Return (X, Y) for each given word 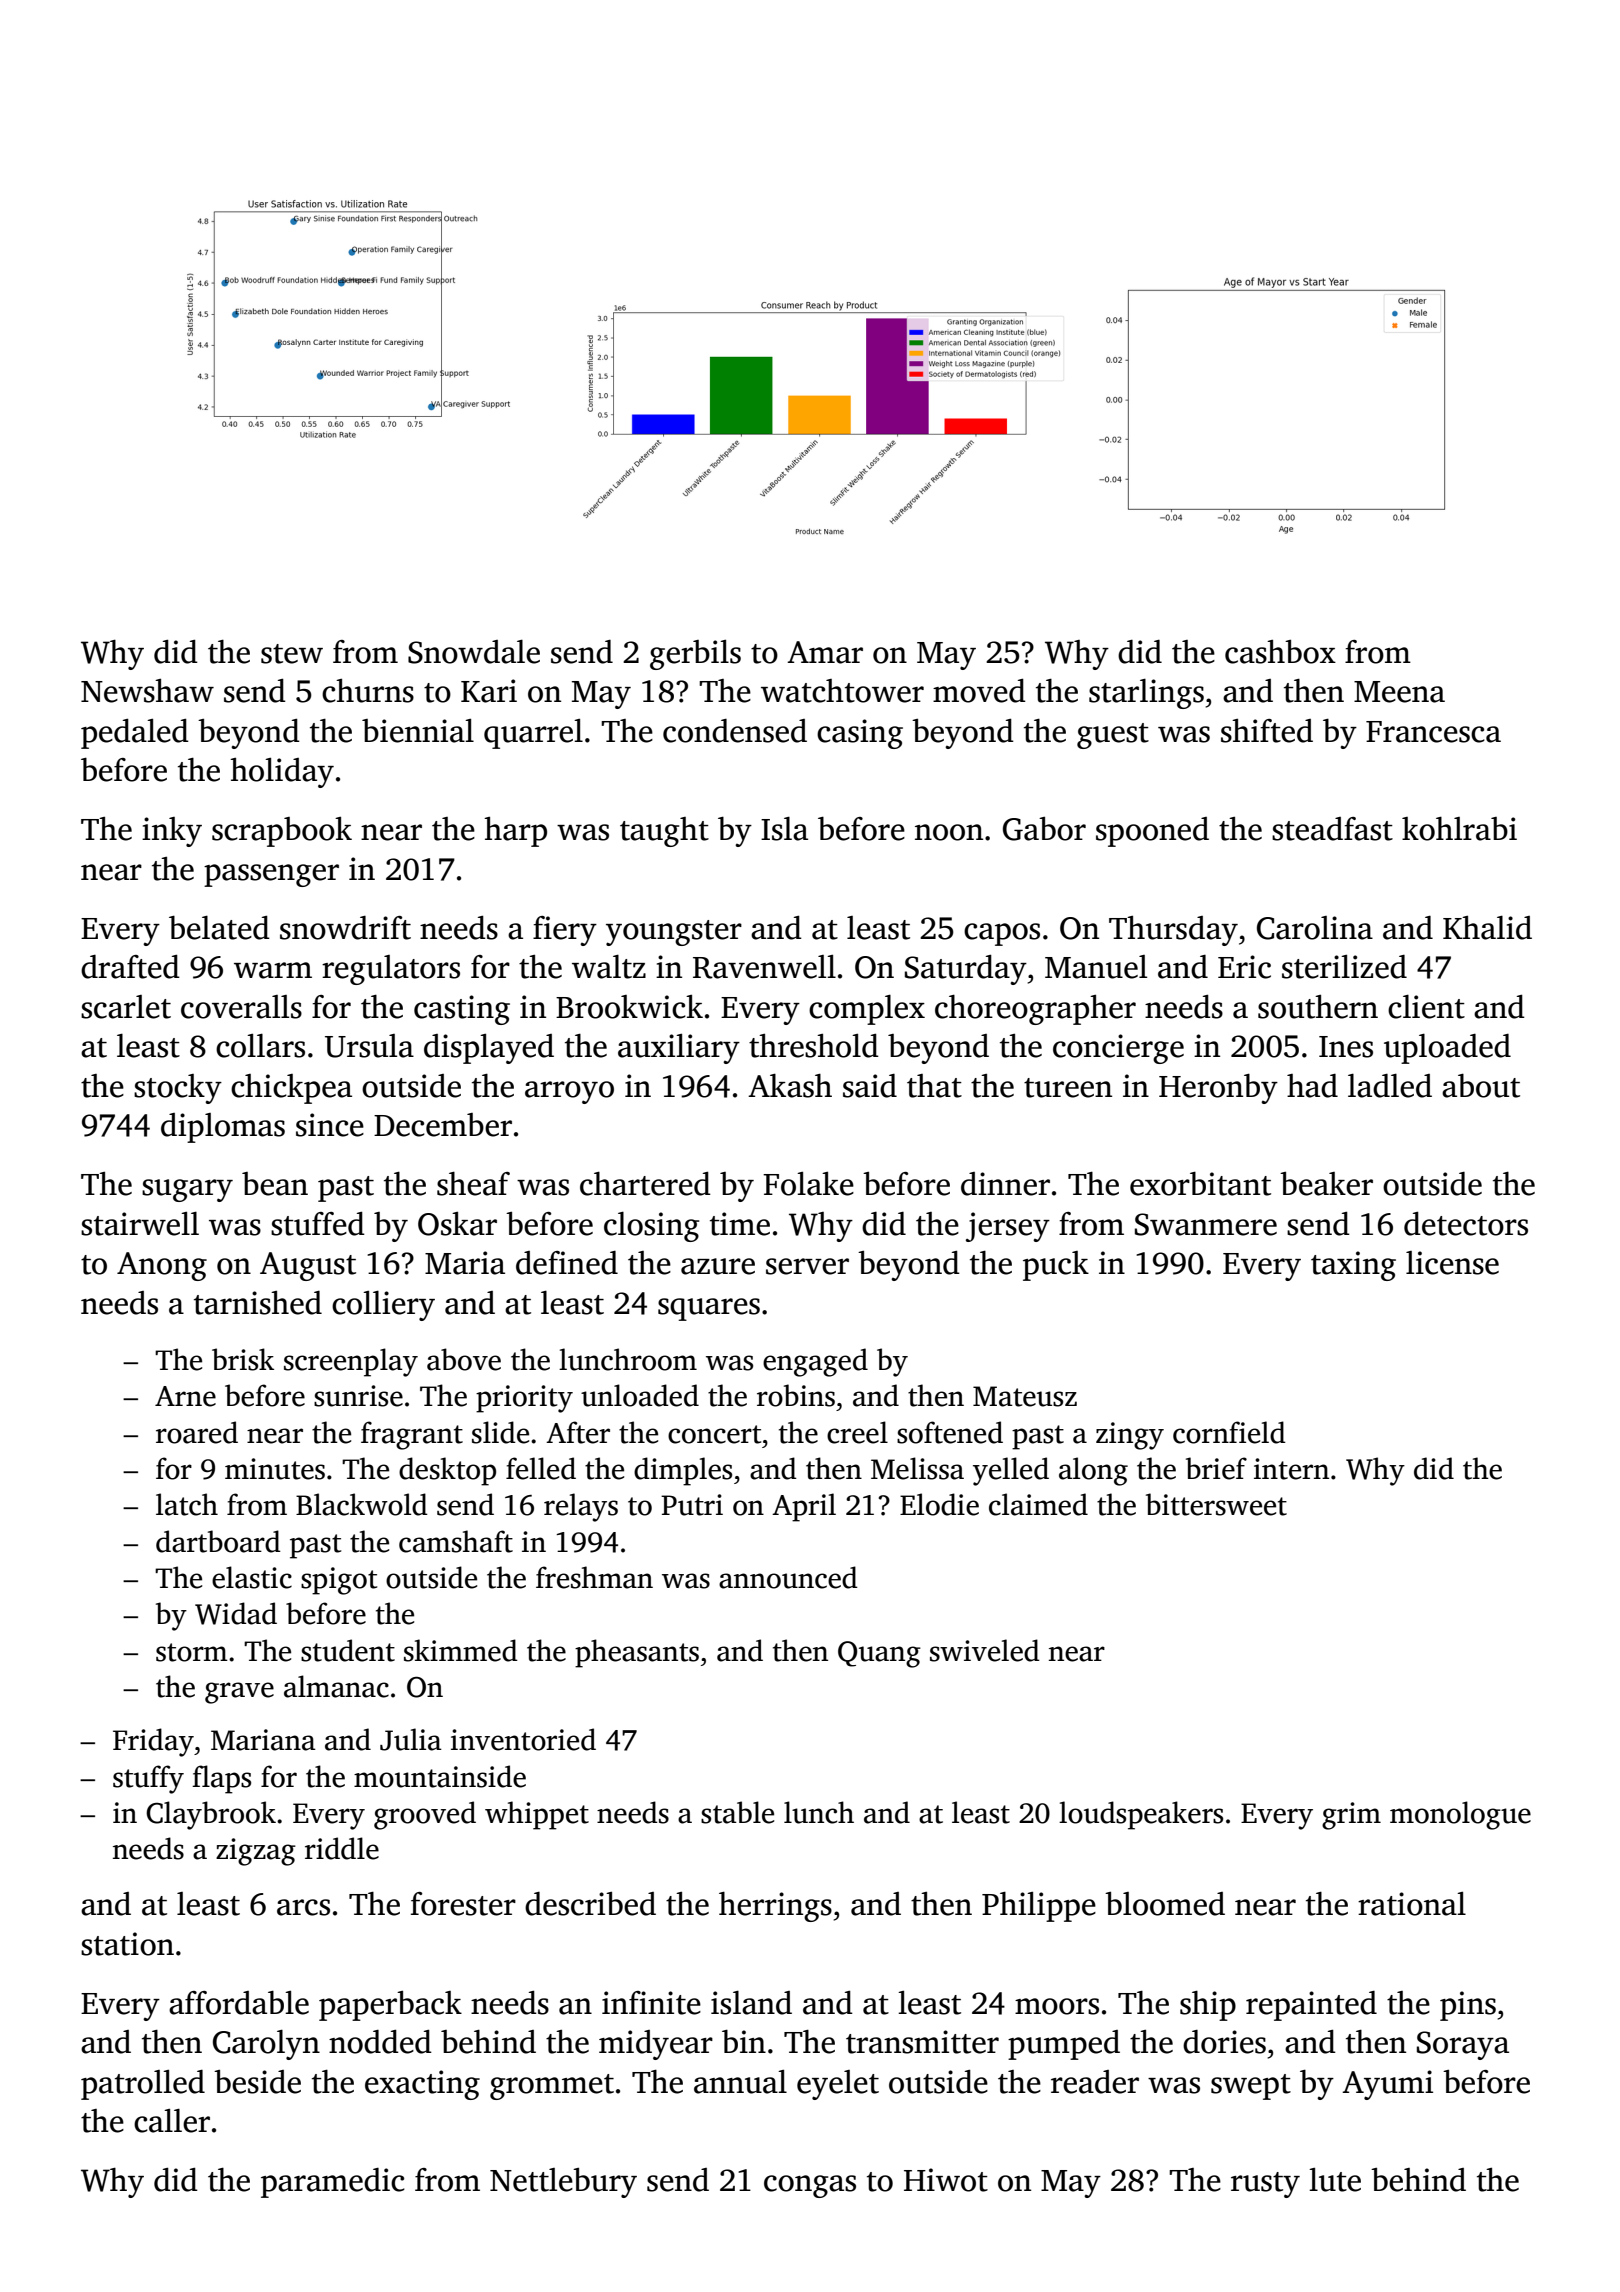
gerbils (695, 655)
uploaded (1447, 1049)
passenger (271, 875)
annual (740, 2082)
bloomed (1165, 1904)
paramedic (333, 2183)
